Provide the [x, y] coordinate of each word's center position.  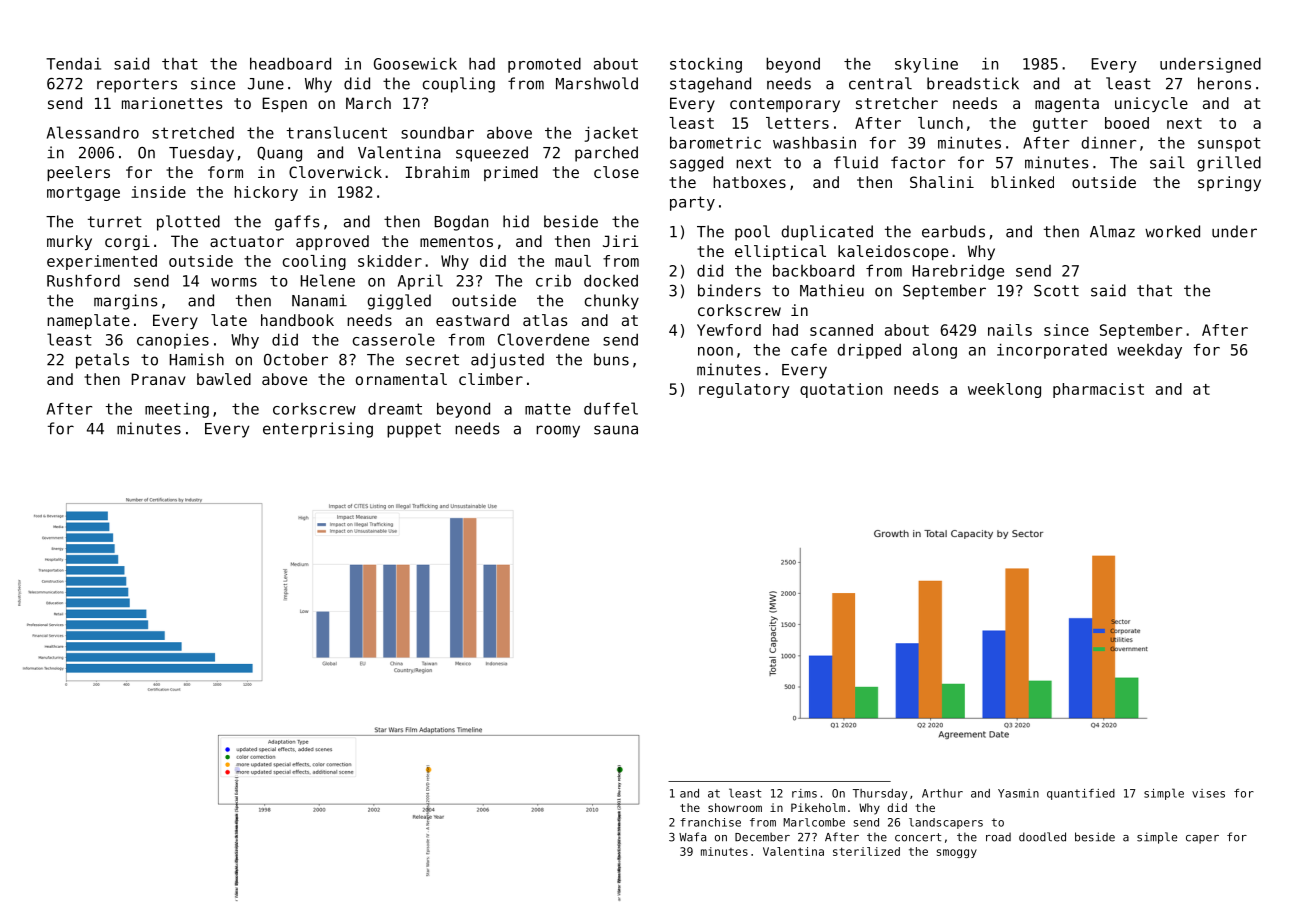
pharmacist [1098, 390]
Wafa [692, 837]
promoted [544, 65]
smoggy [957, 853]
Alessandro [93, 132]
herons [1224, 83]
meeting [177, 410]
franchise [710, 822]
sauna [616, 430]
